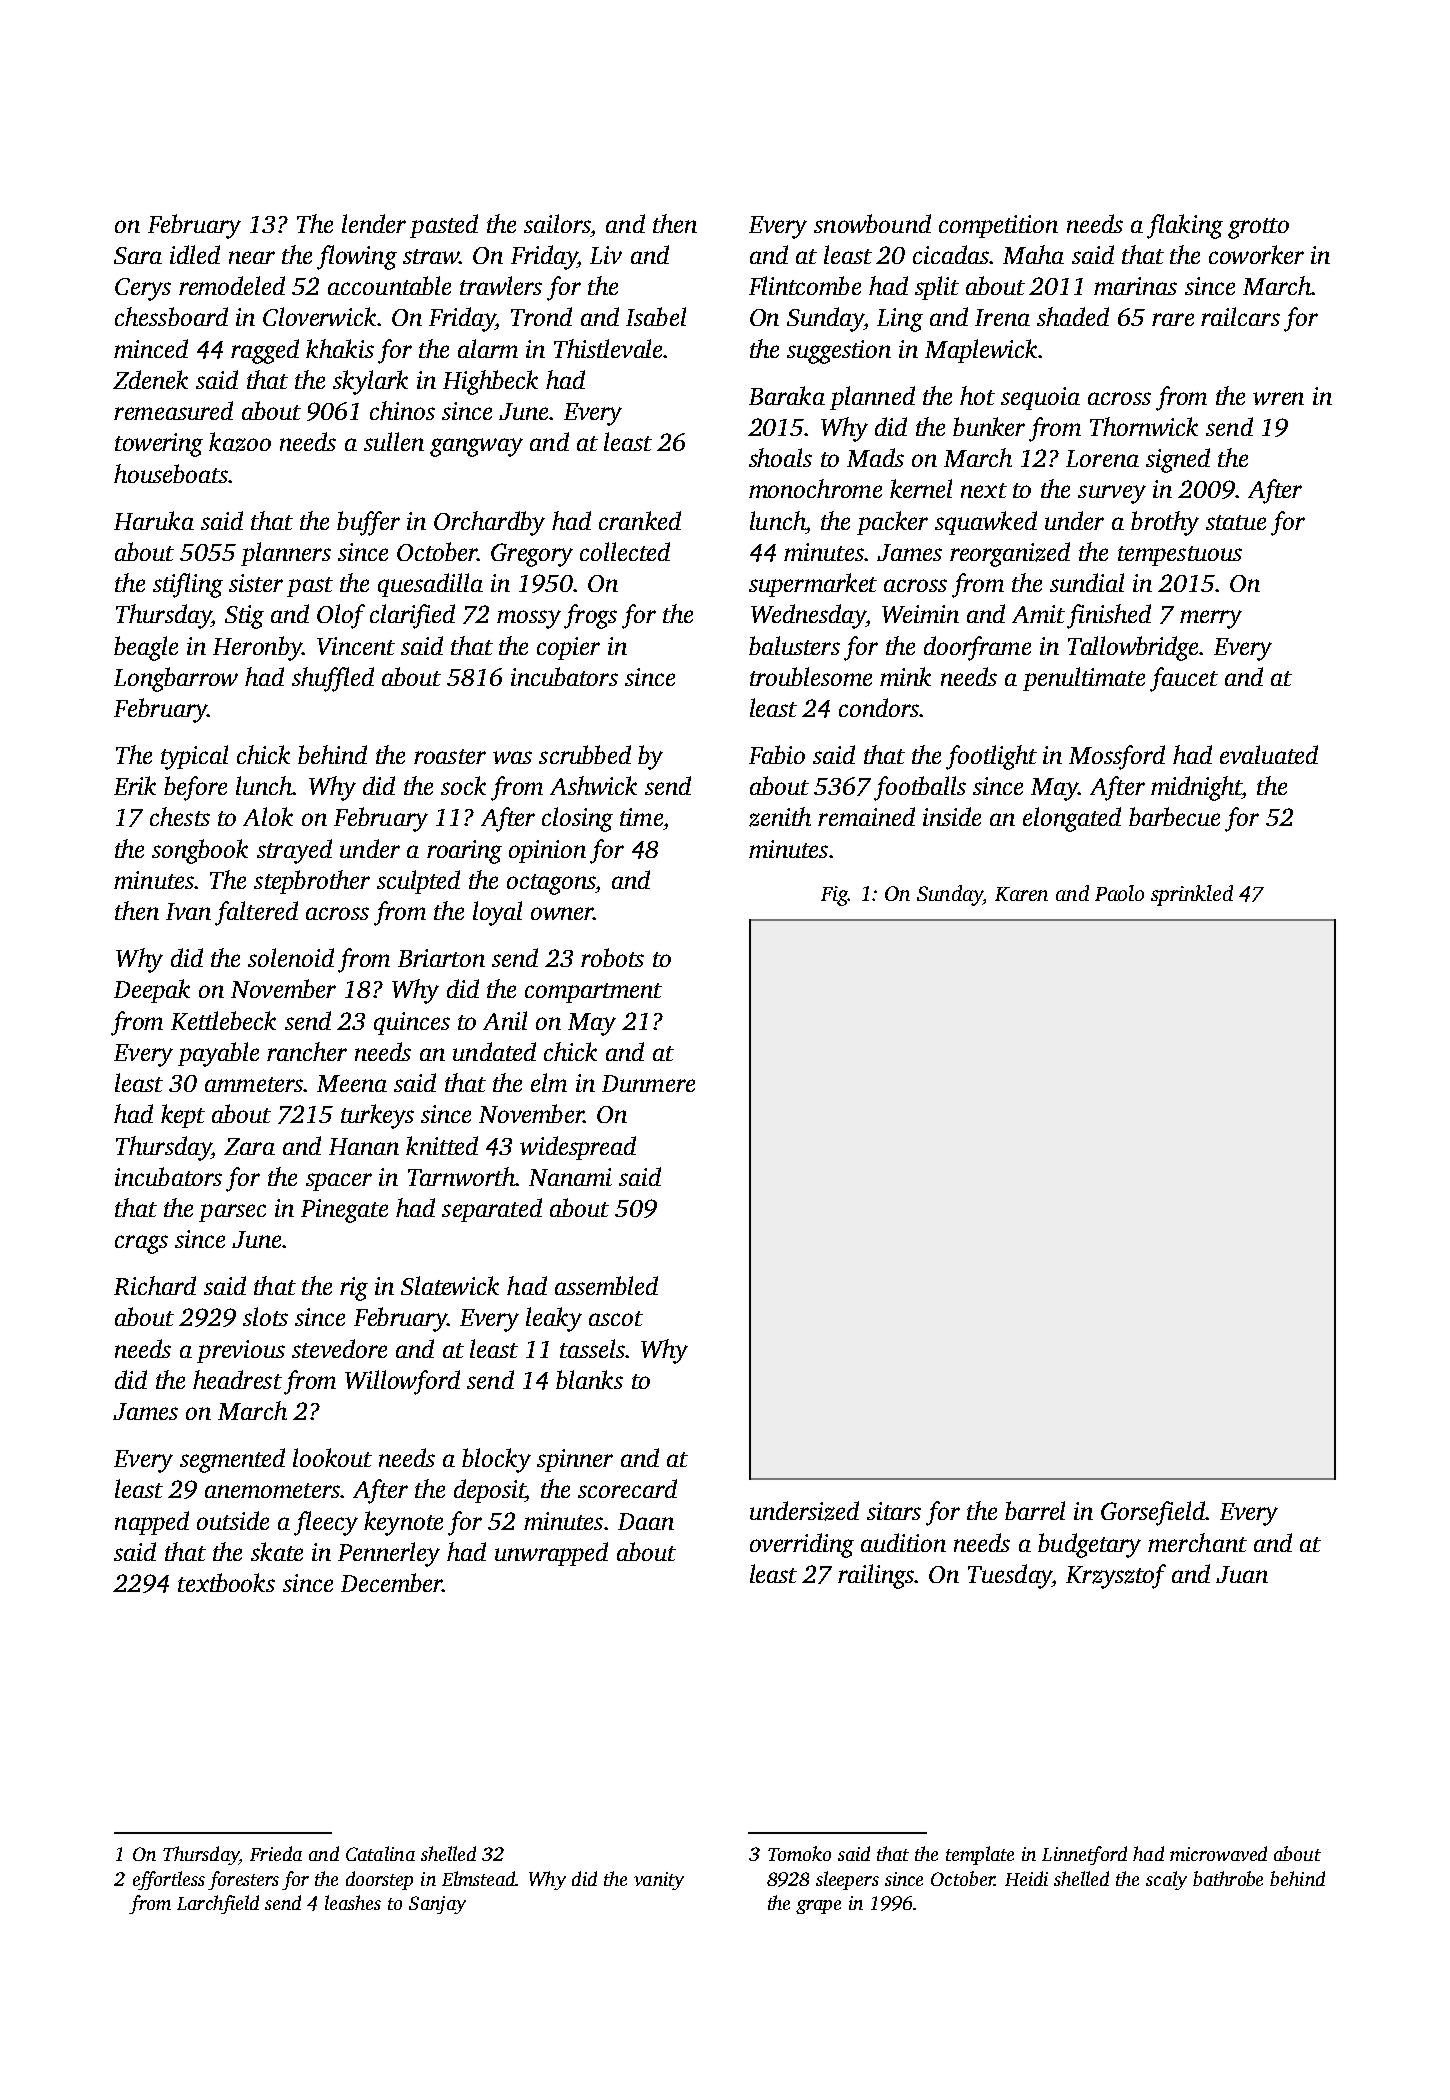 The width and height of the page is (1450, 2100). Describe the element at coordinates (1185, 226) in the page. I see `flaking` at that location.
